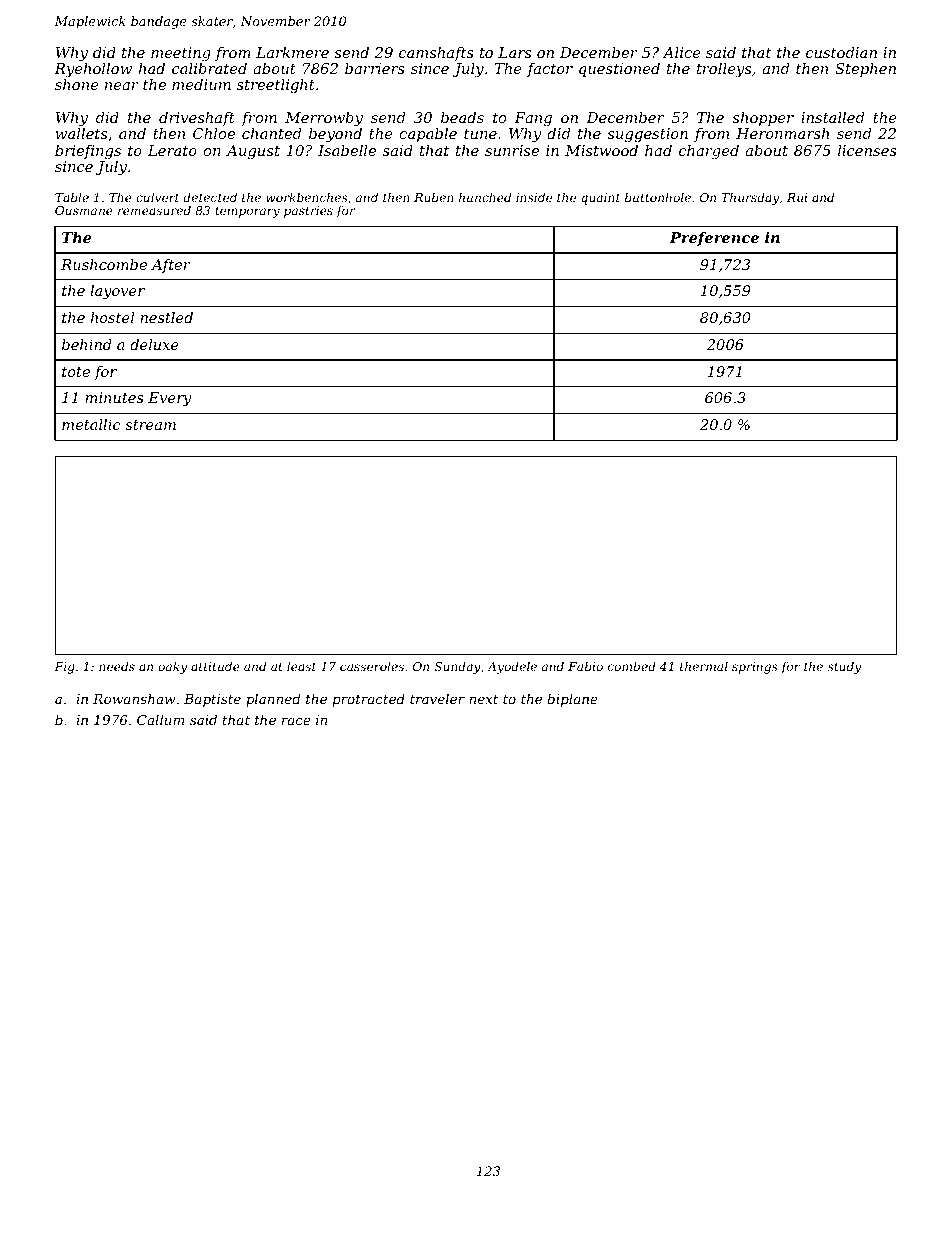 This document has height=1233, width=952. What do you see at coordinates (572, 700) in the document?
I see `biplane` at bounding box center [572, 700].
